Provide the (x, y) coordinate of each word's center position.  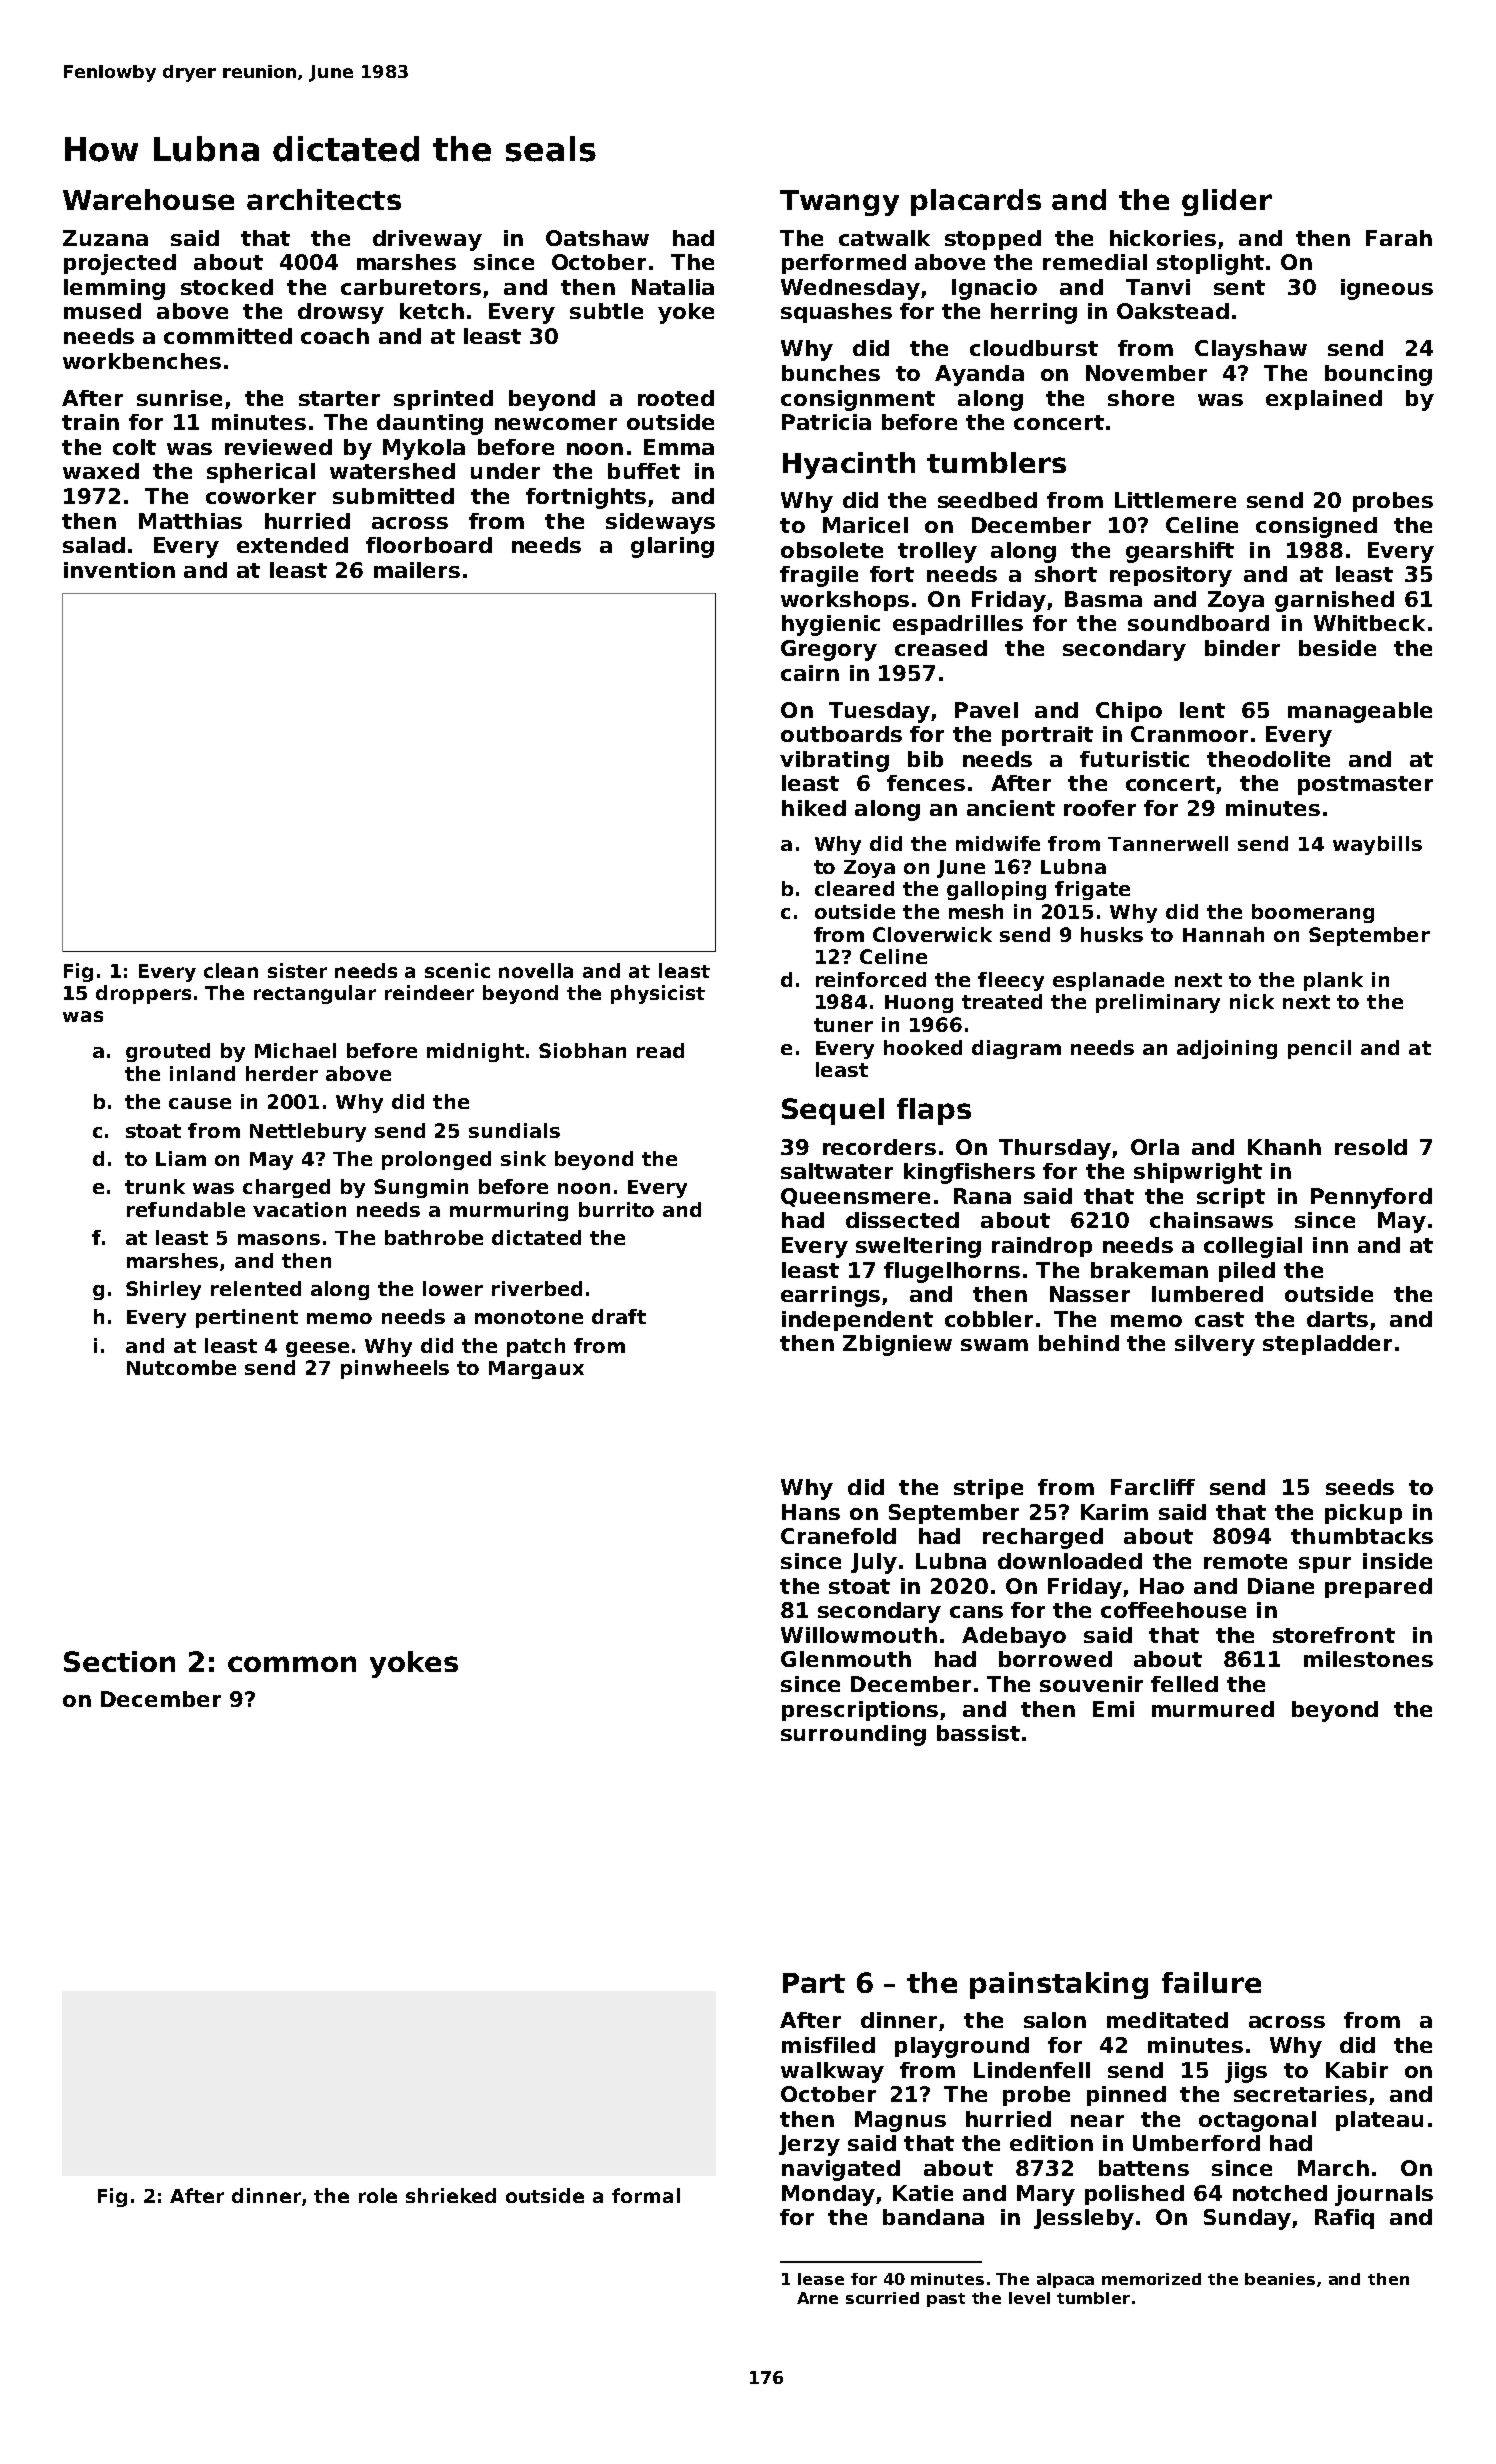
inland (202, 1073)
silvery (1215, 1345)
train (90, 422)
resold (1371, 1147)
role (378, 2195)
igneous (1387, 289)
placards (976, 202)
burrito (616, 1209)
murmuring (509, 1211)
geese (317, 1349)
